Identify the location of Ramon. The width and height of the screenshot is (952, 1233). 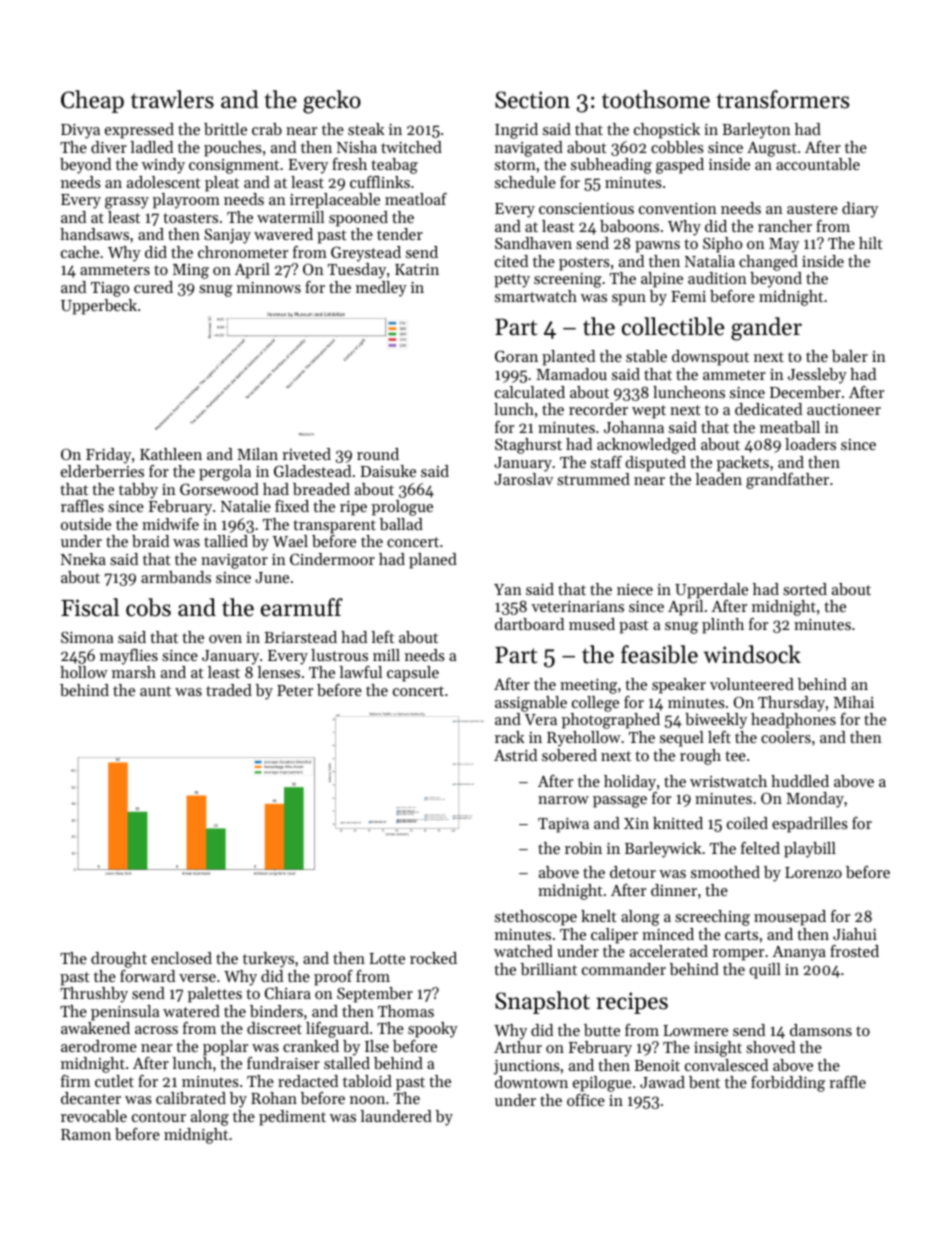
(86, 1134).
